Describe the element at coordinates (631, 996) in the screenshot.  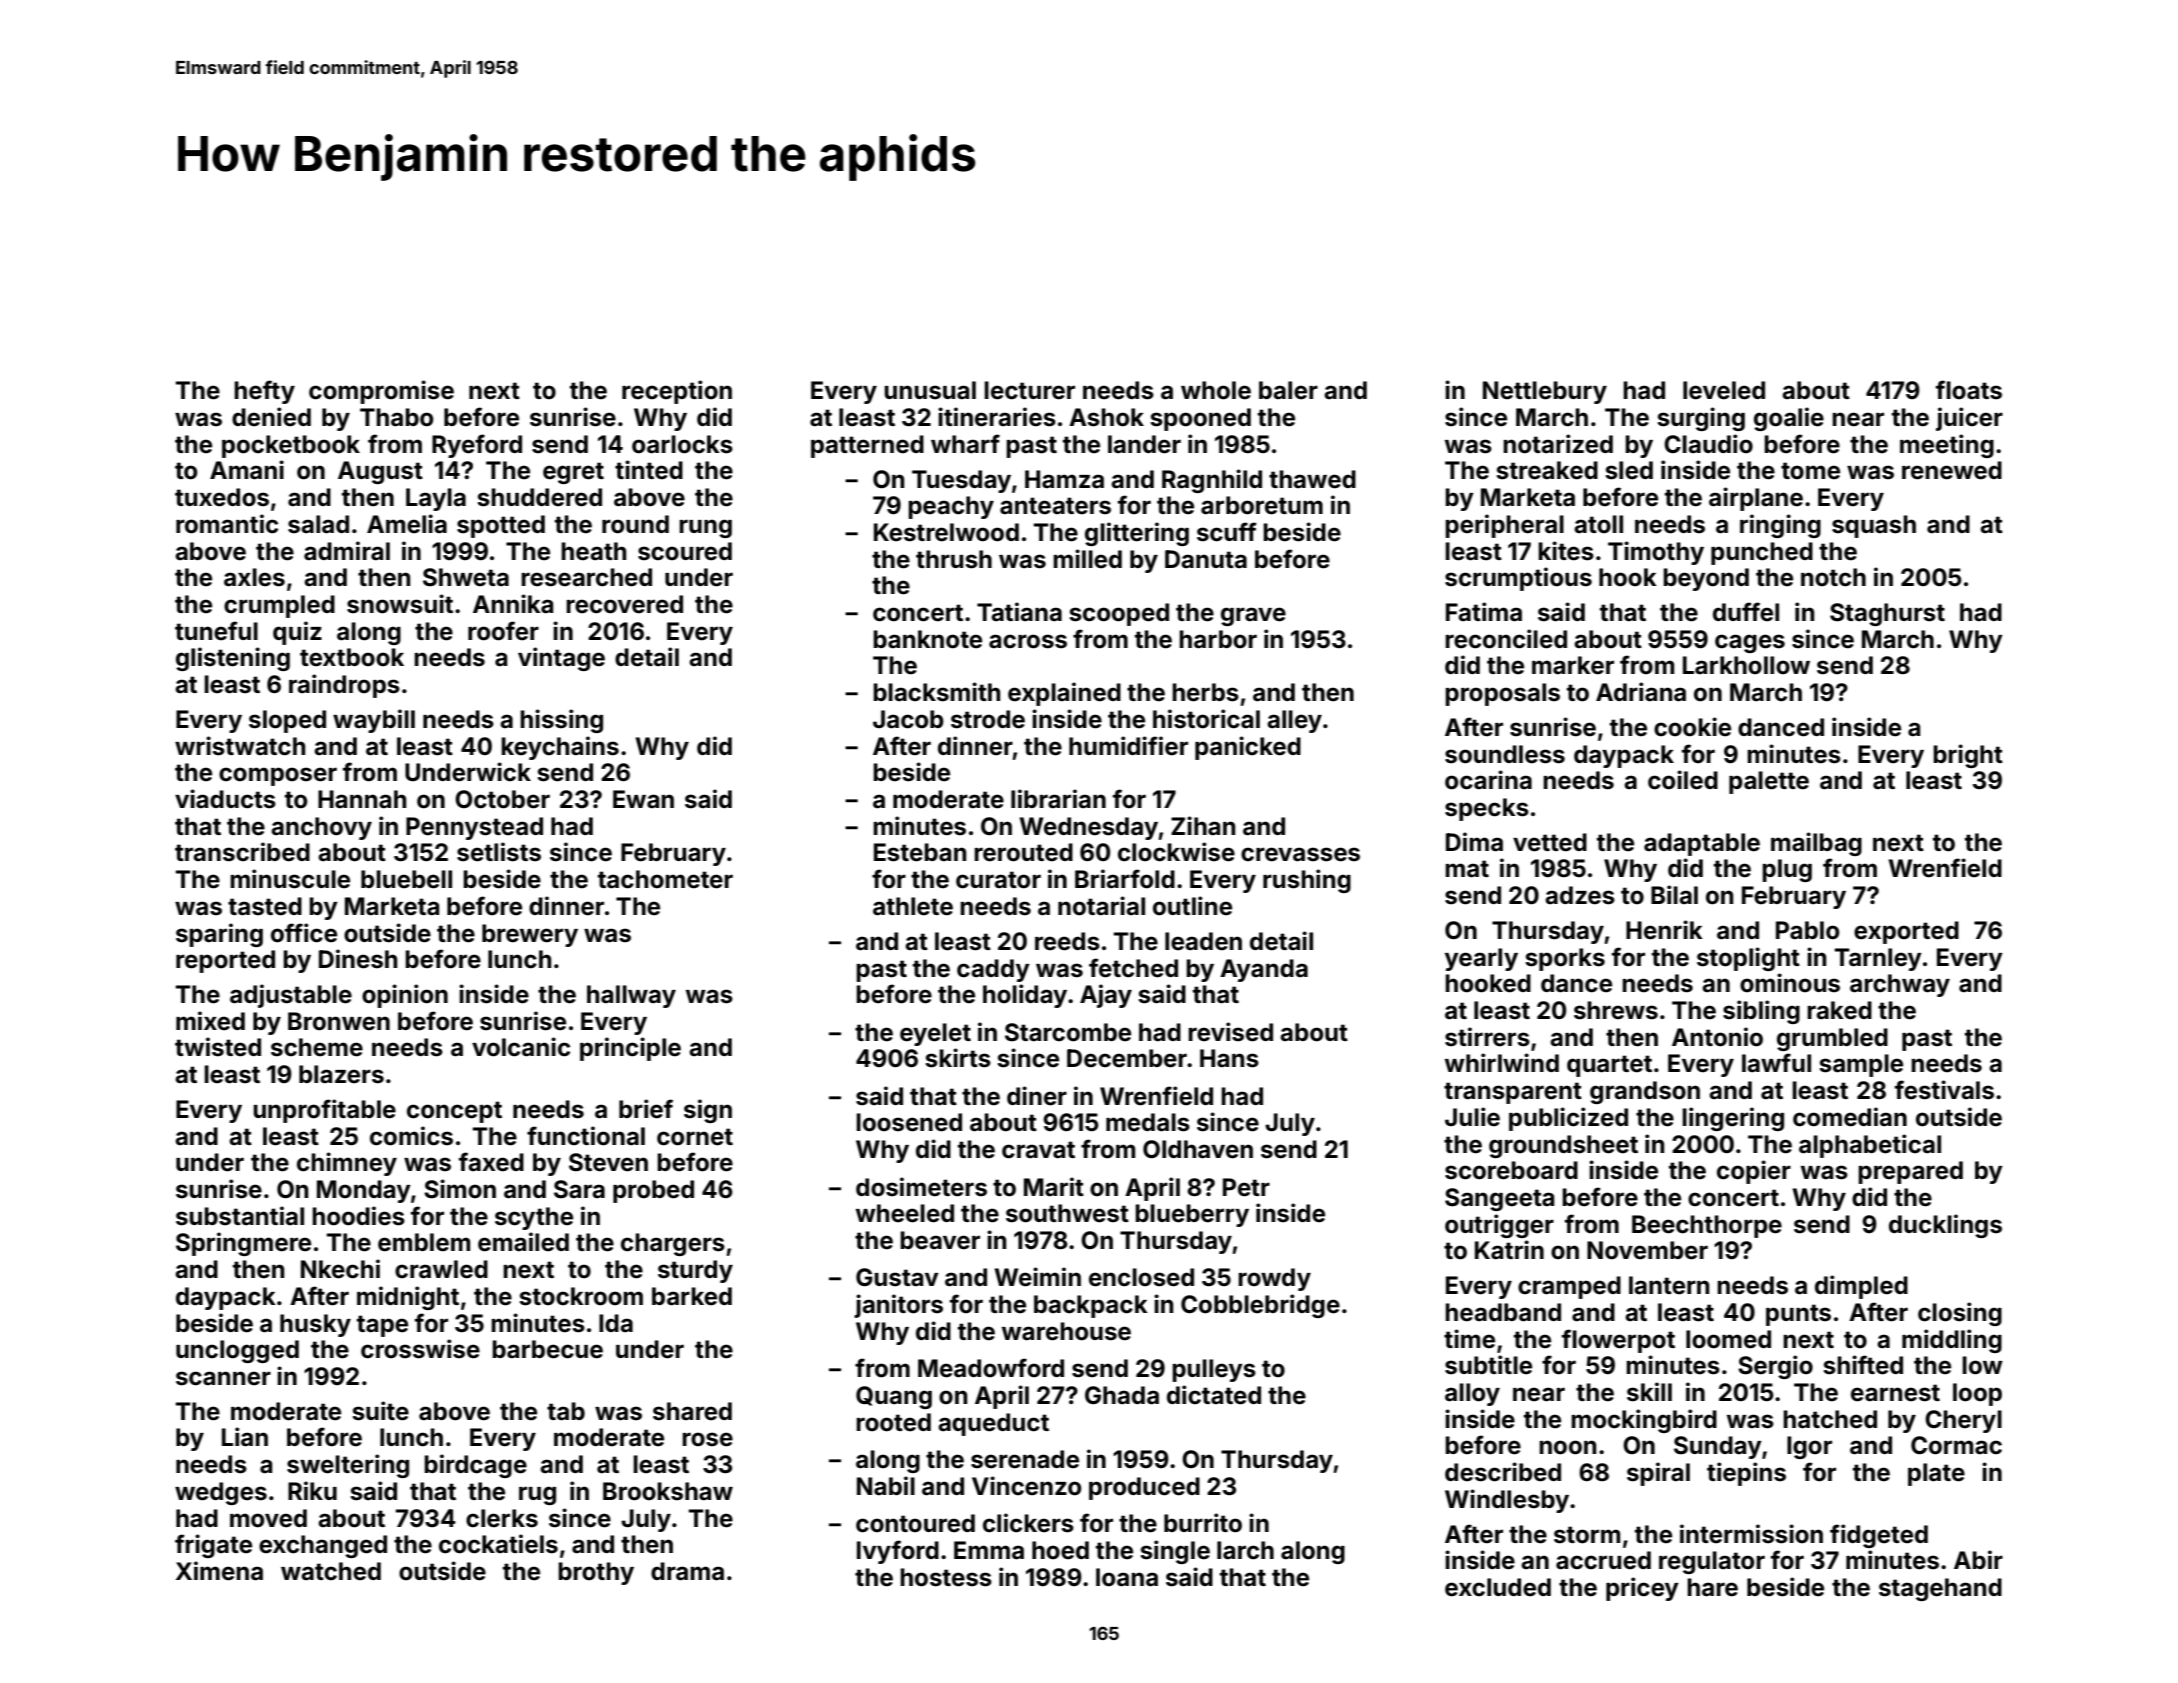
I see `hallway` at that location.
